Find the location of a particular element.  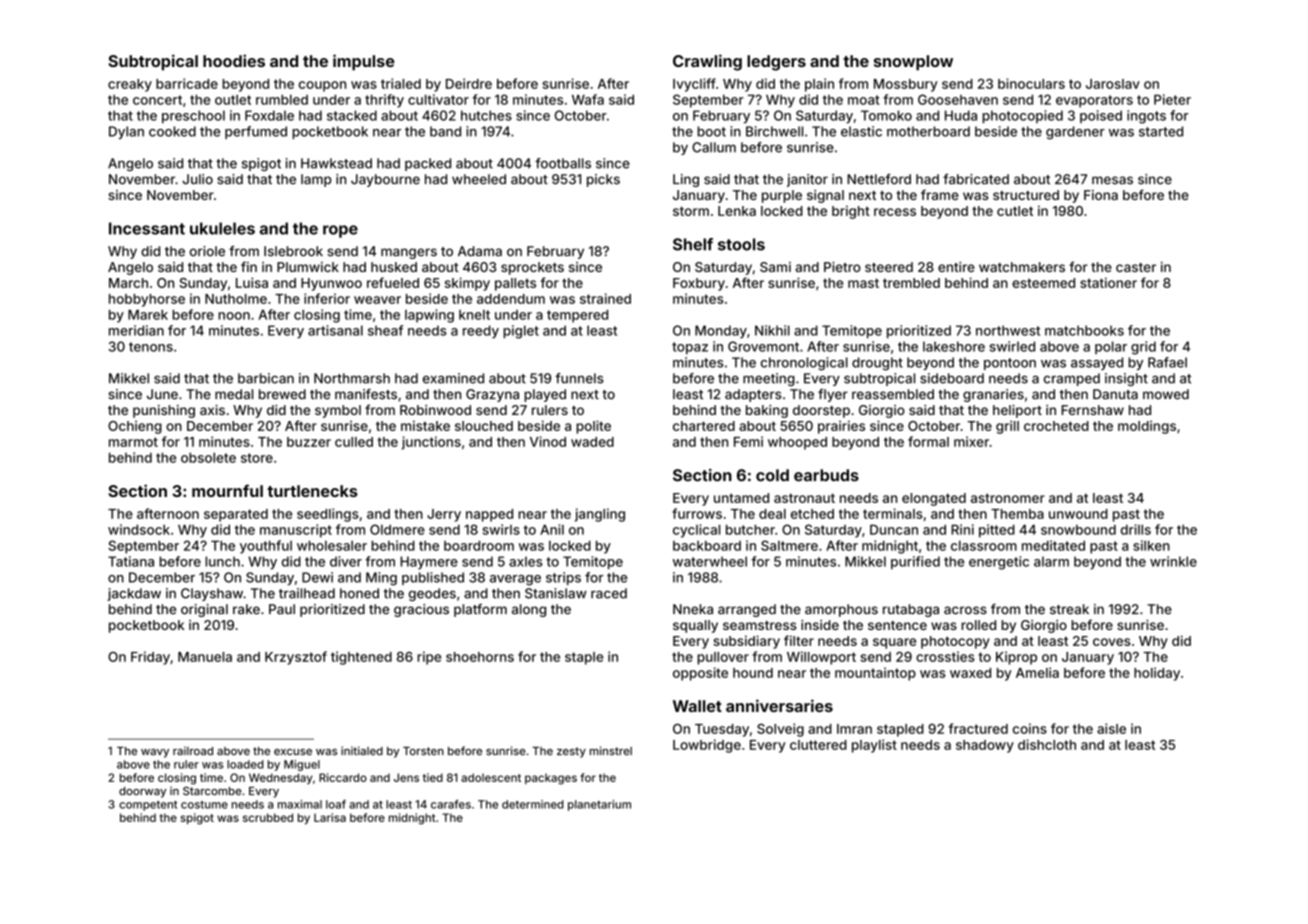

Deirdre is located at coordinates (469, 83).
